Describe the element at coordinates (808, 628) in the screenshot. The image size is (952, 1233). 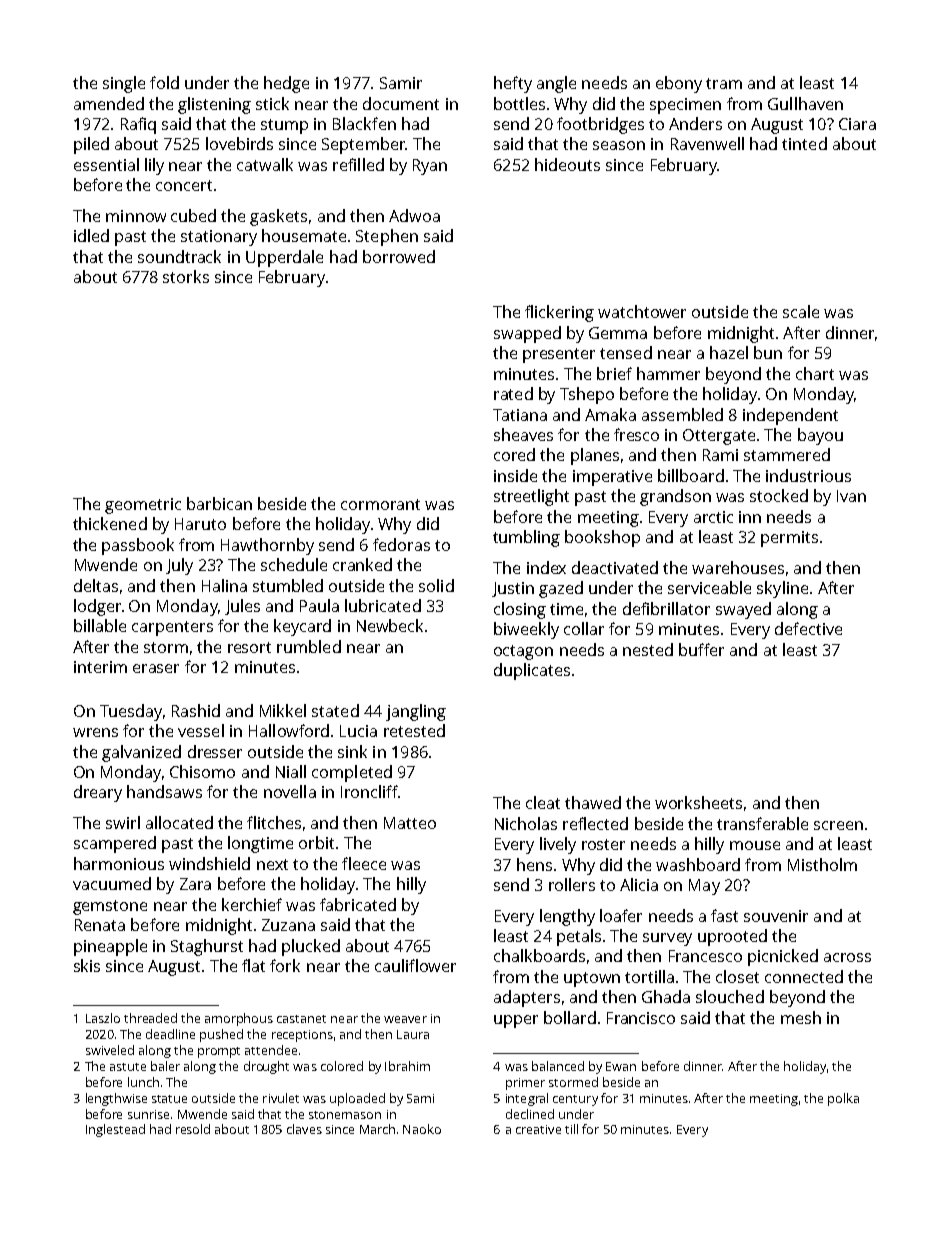
I see `defective` at that location.
